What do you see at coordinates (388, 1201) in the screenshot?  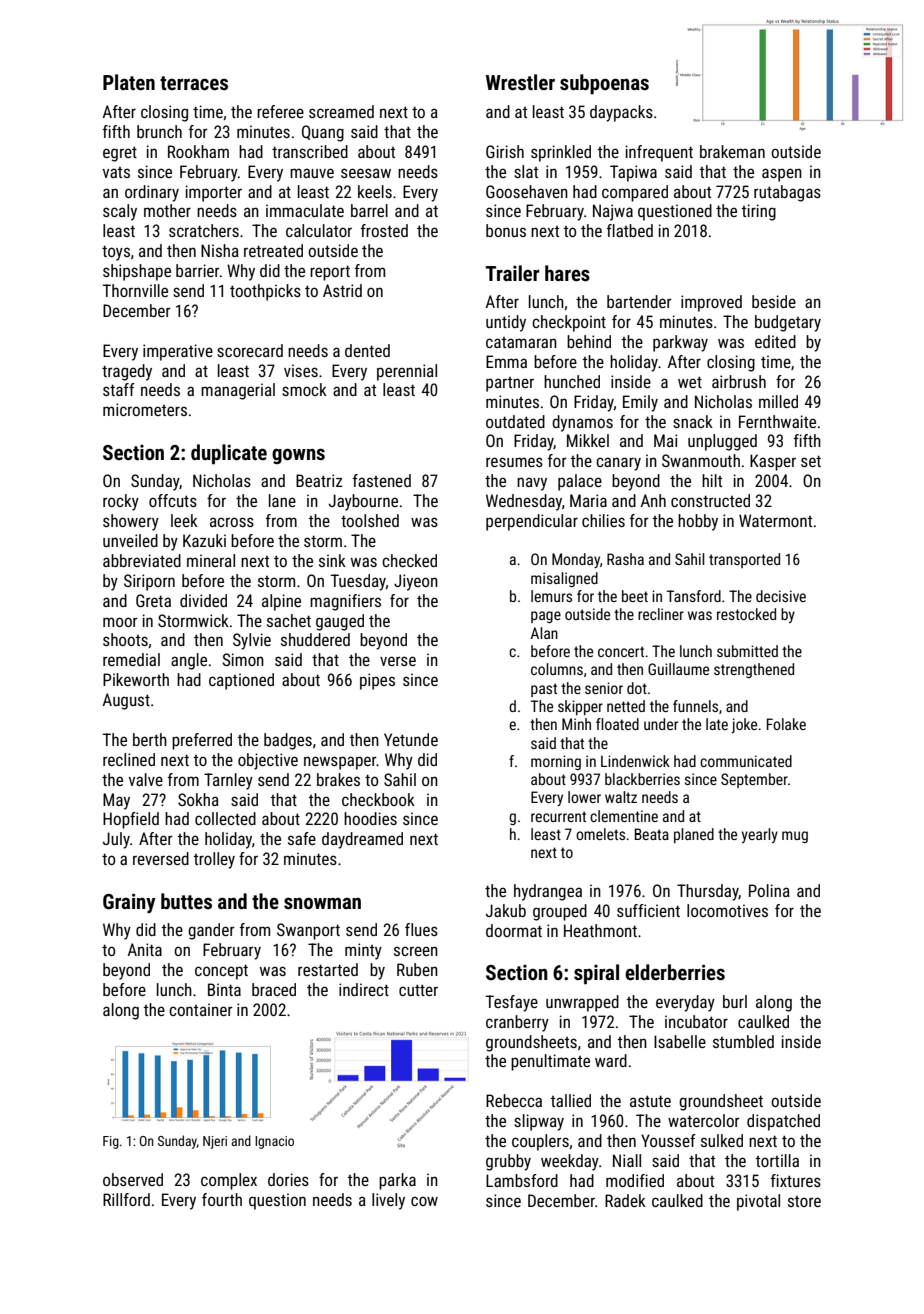 I see `lively` at bounding box center [388, 1201].
